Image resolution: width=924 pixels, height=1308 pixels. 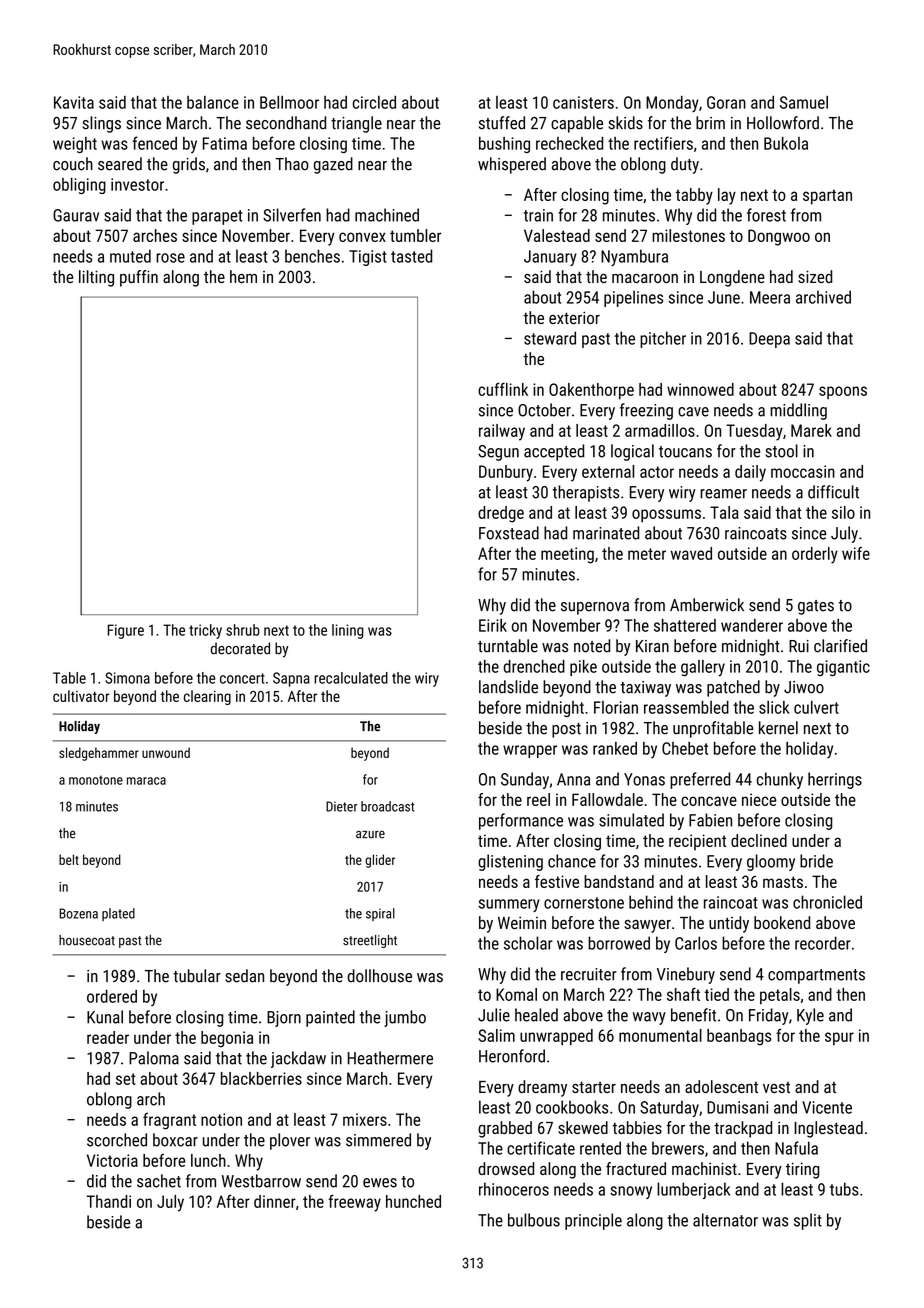 I want to click on cufflink, so click(x=503, y=389).
